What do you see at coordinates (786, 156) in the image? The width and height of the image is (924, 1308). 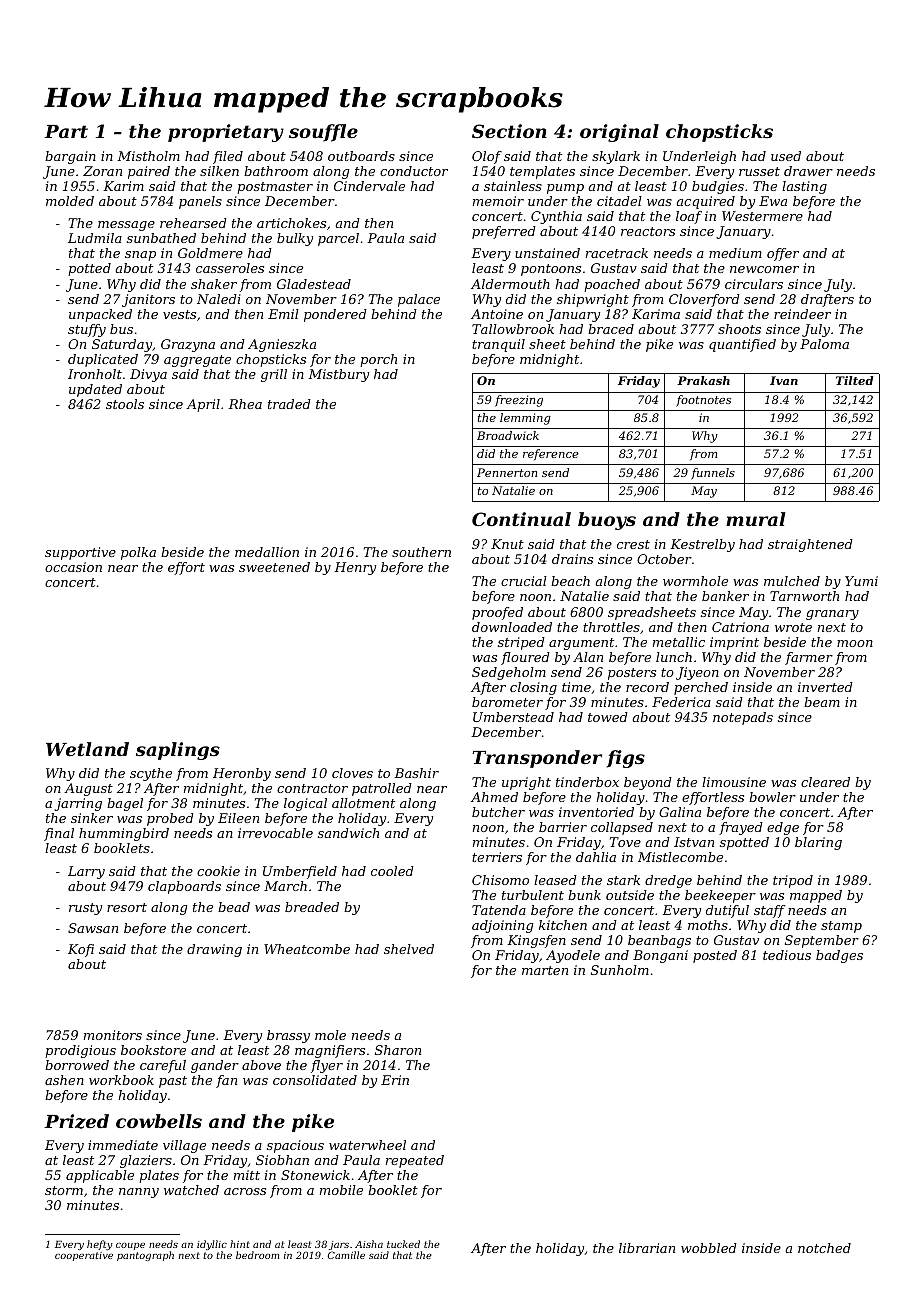 I see `used` at bounding box center [786, 156].
